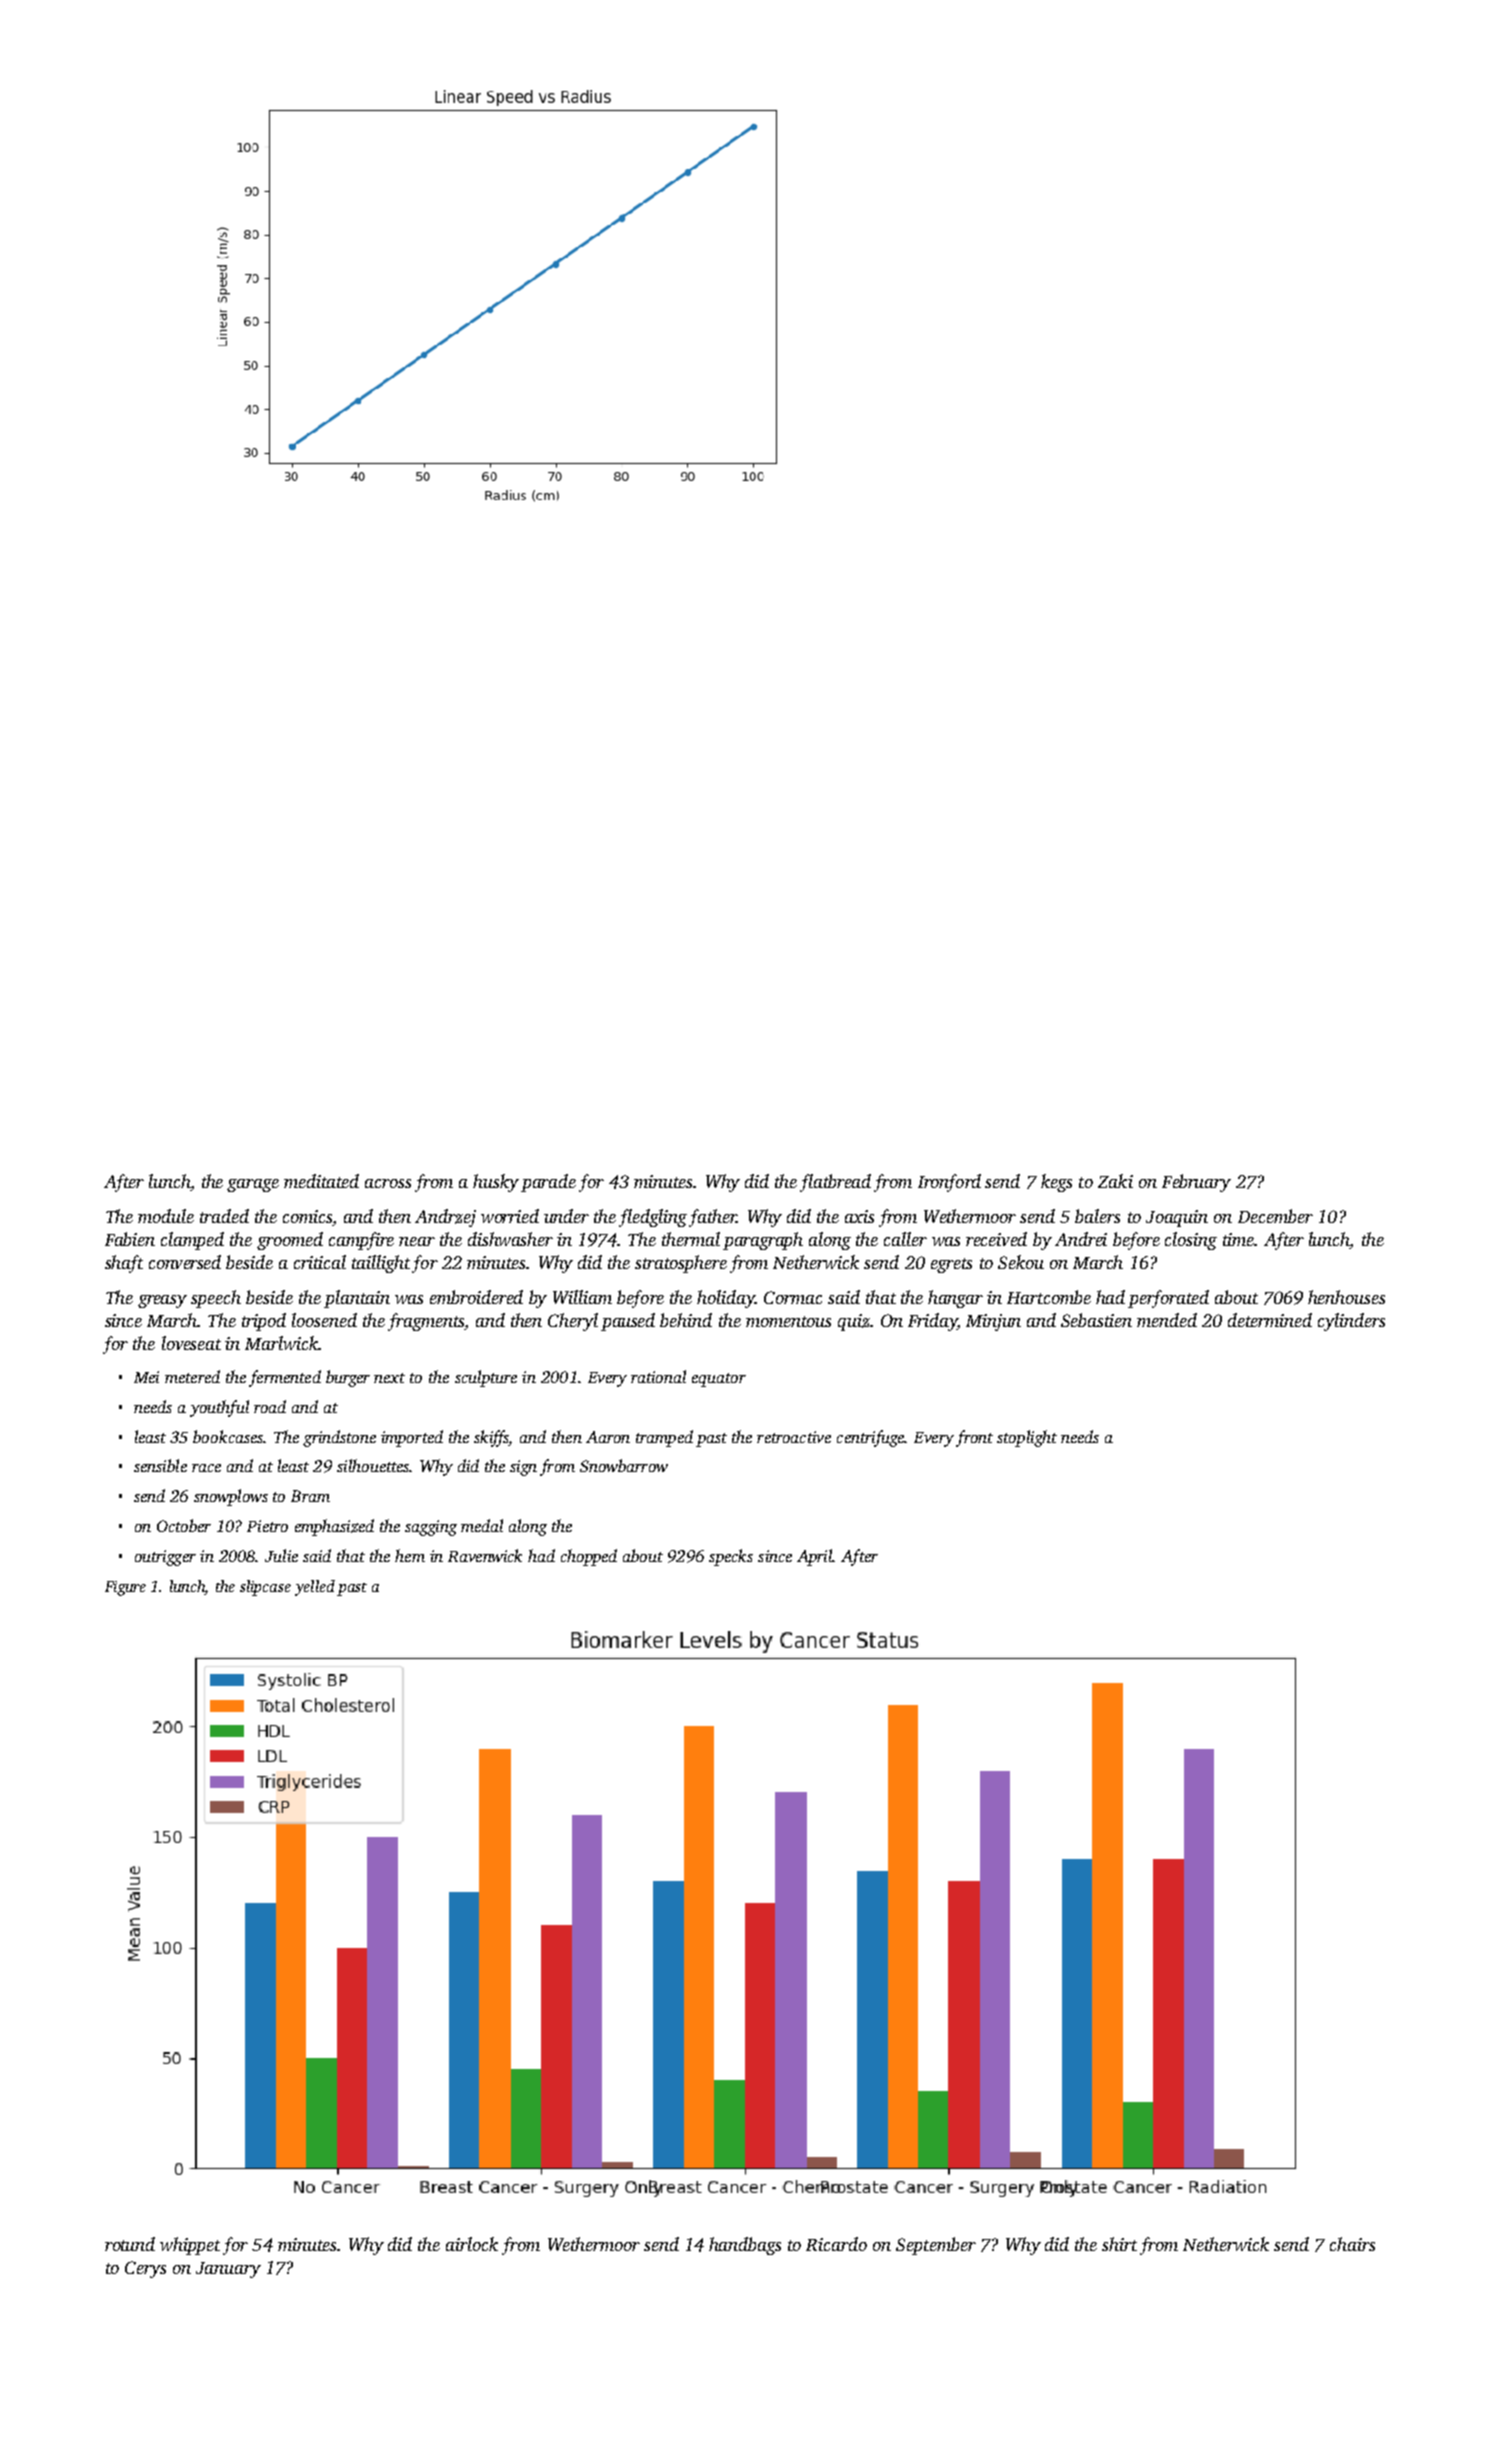 This screenshot has width=1496, height=2464. Describe the element at coordinates (731, 1557) in the screenshot. I see `specks` at that location.
